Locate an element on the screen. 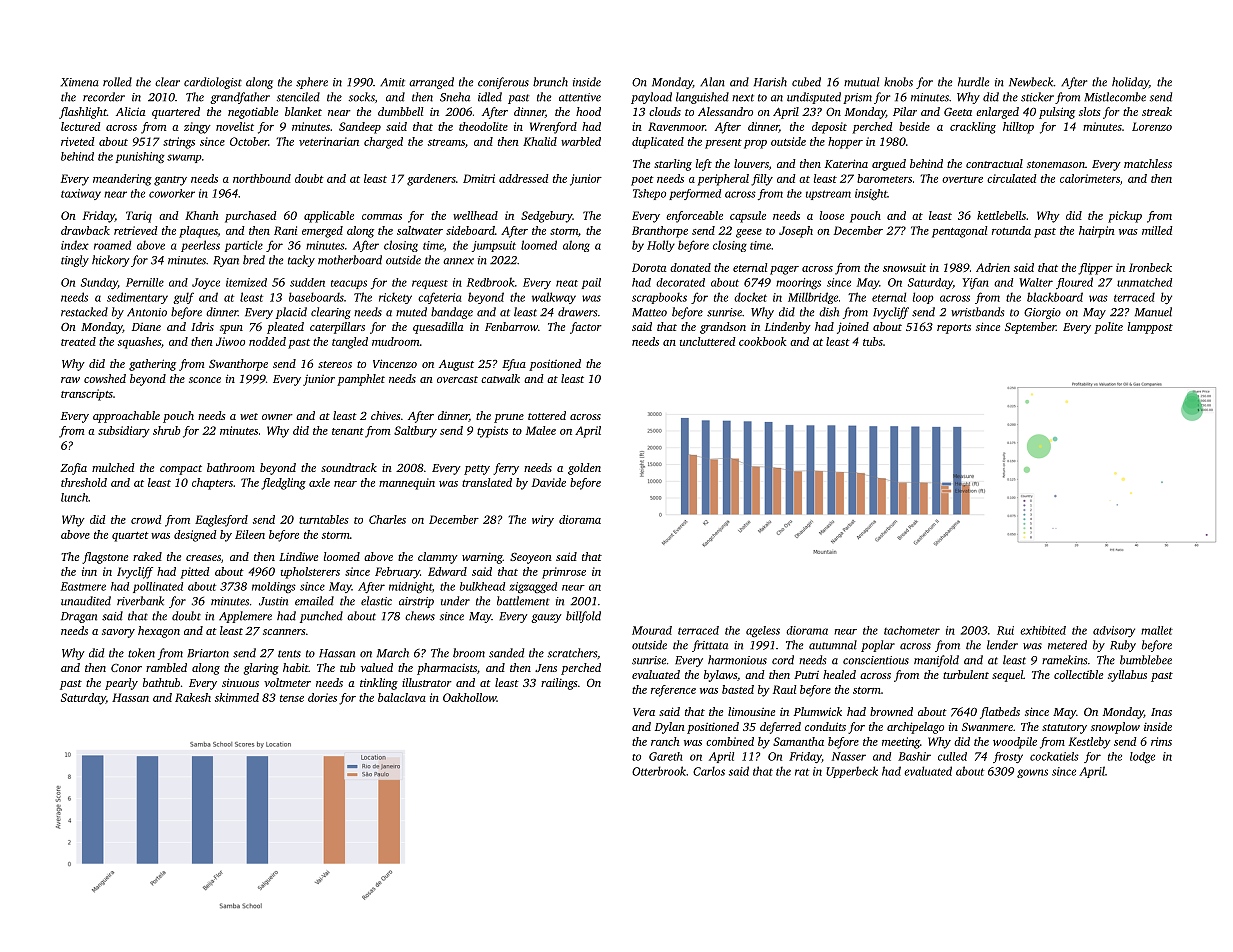  tachometer is located at coordinates (912, 630).
